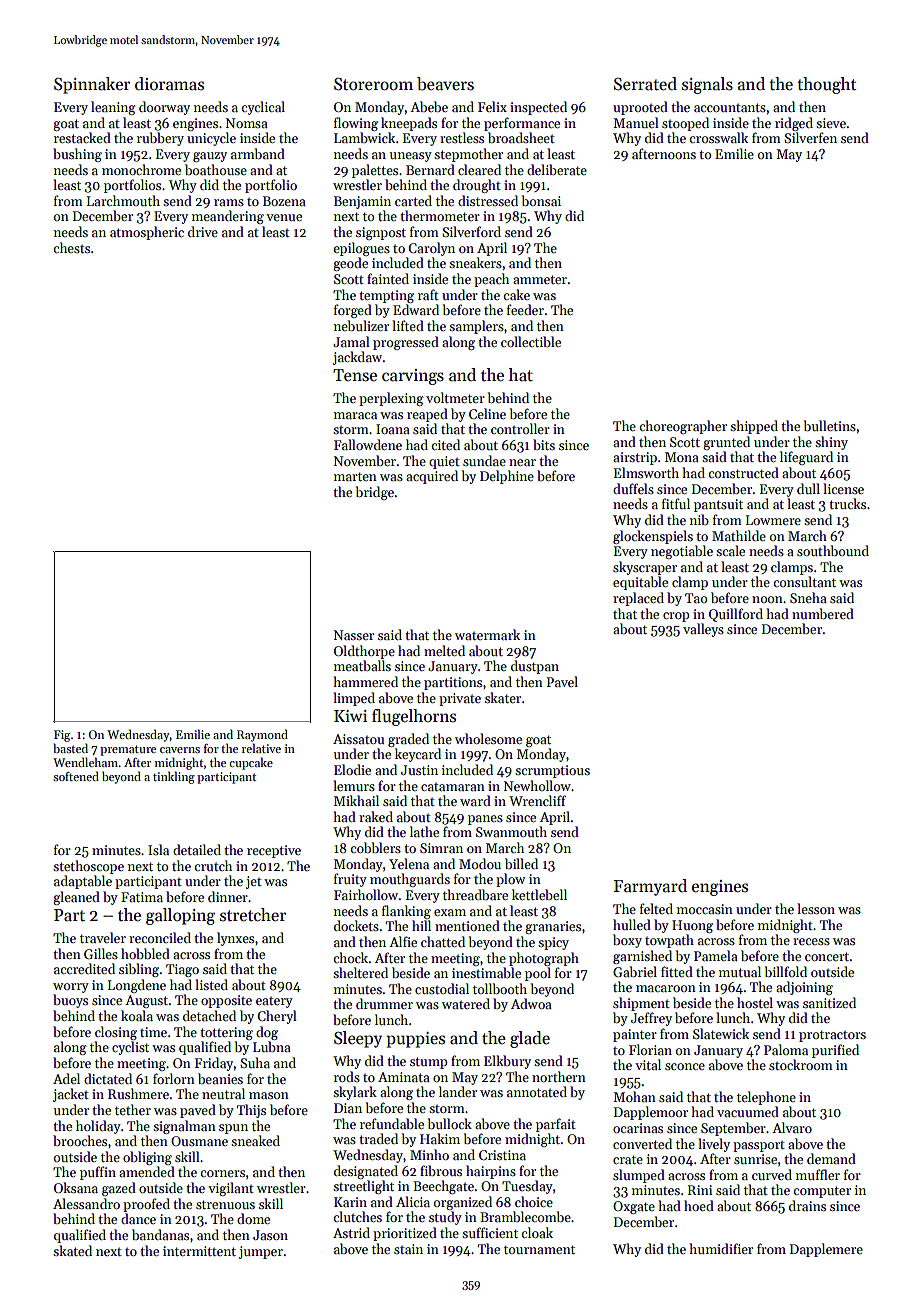 This screenshot has height=1308, width=924. I want to click on eatery, so click(274, 1002).
